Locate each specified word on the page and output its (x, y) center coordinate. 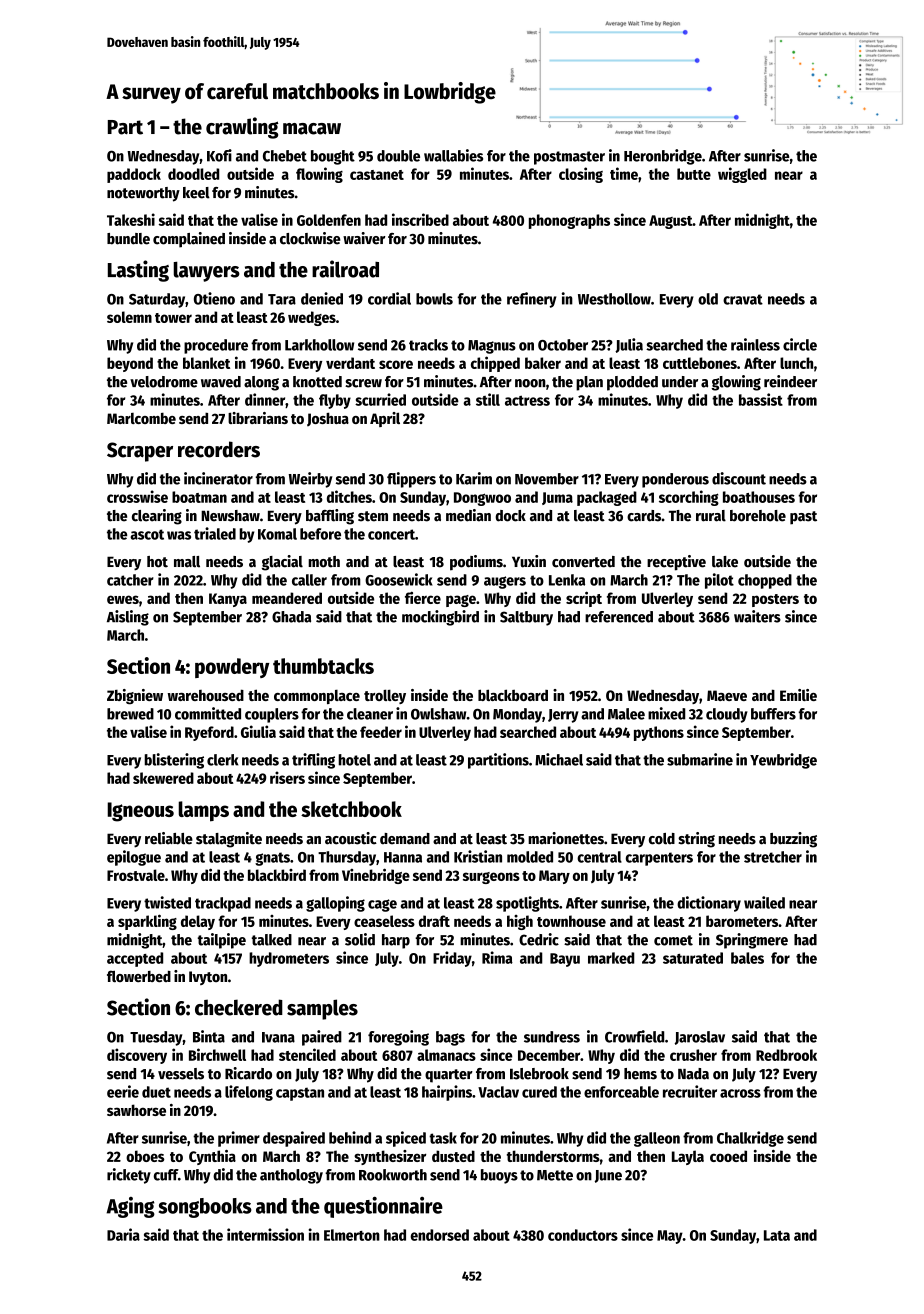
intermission (265, 1234)
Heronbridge (663, 157)
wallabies (453, 155)
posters (775, 600)
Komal (277, 534)
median (468, 515)
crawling (242, 128)
